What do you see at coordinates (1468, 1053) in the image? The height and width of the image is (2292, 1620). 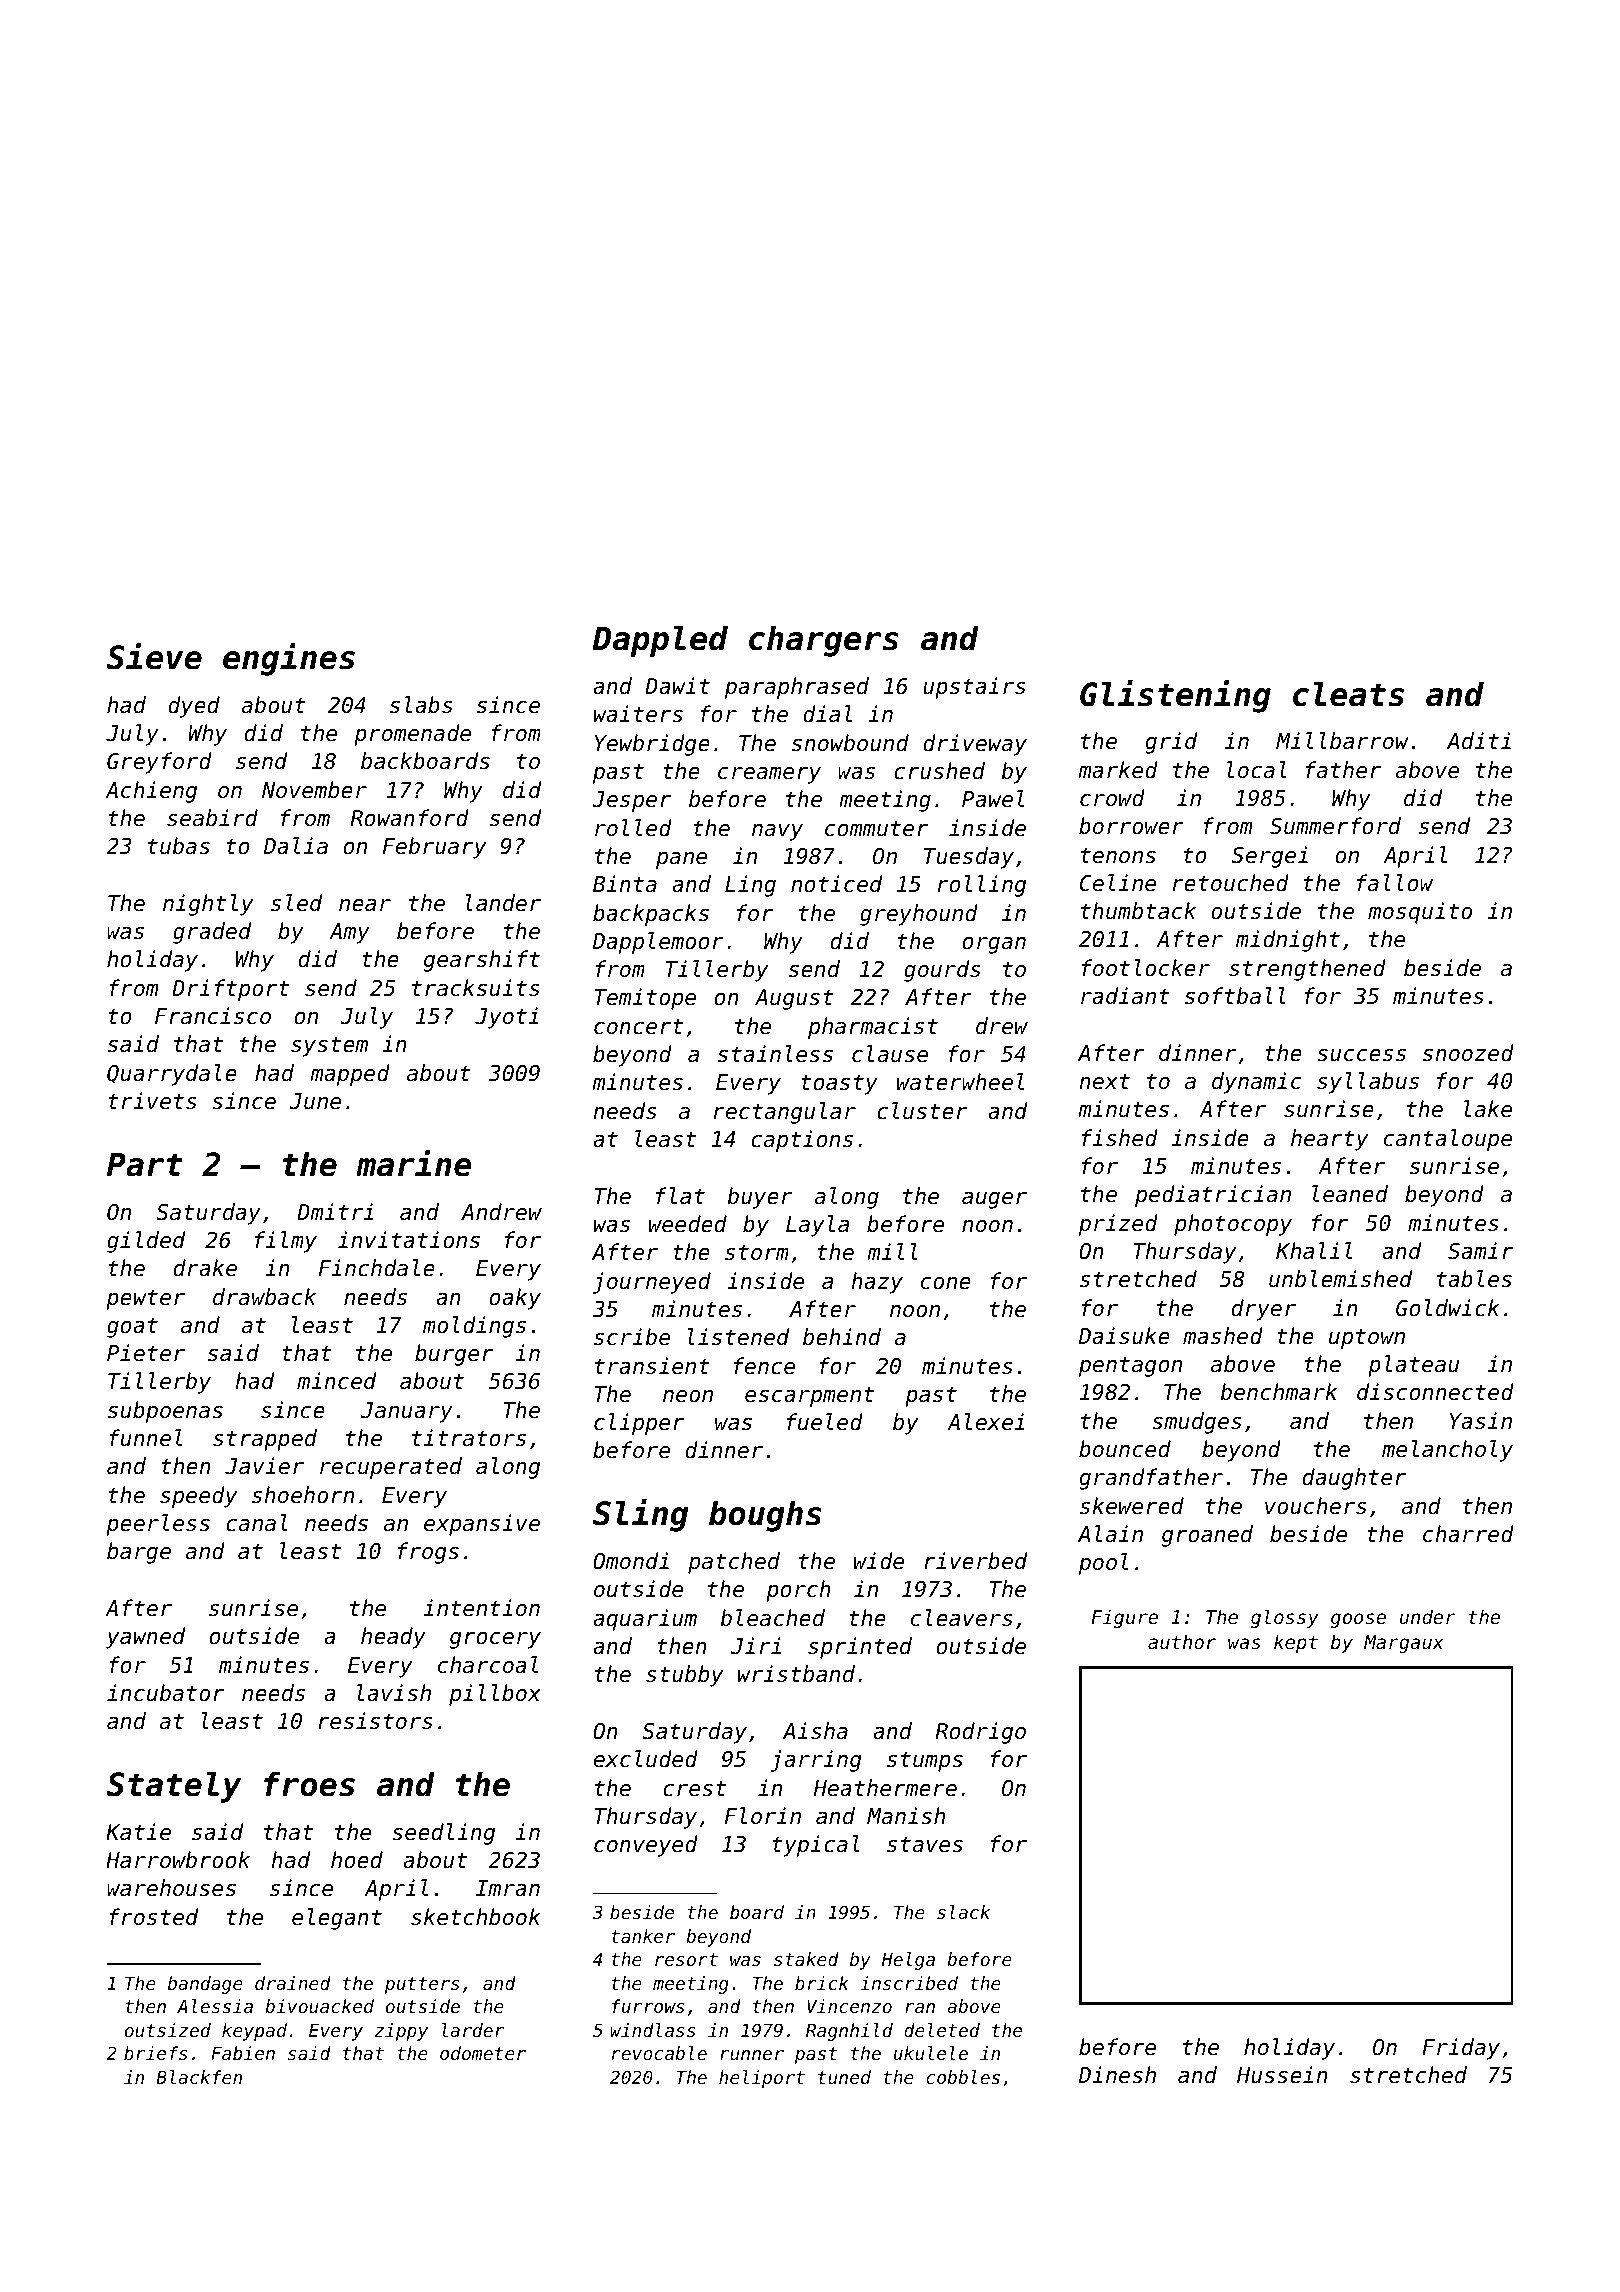 I see `snoozed` at bounding box center [1468, 1053].
